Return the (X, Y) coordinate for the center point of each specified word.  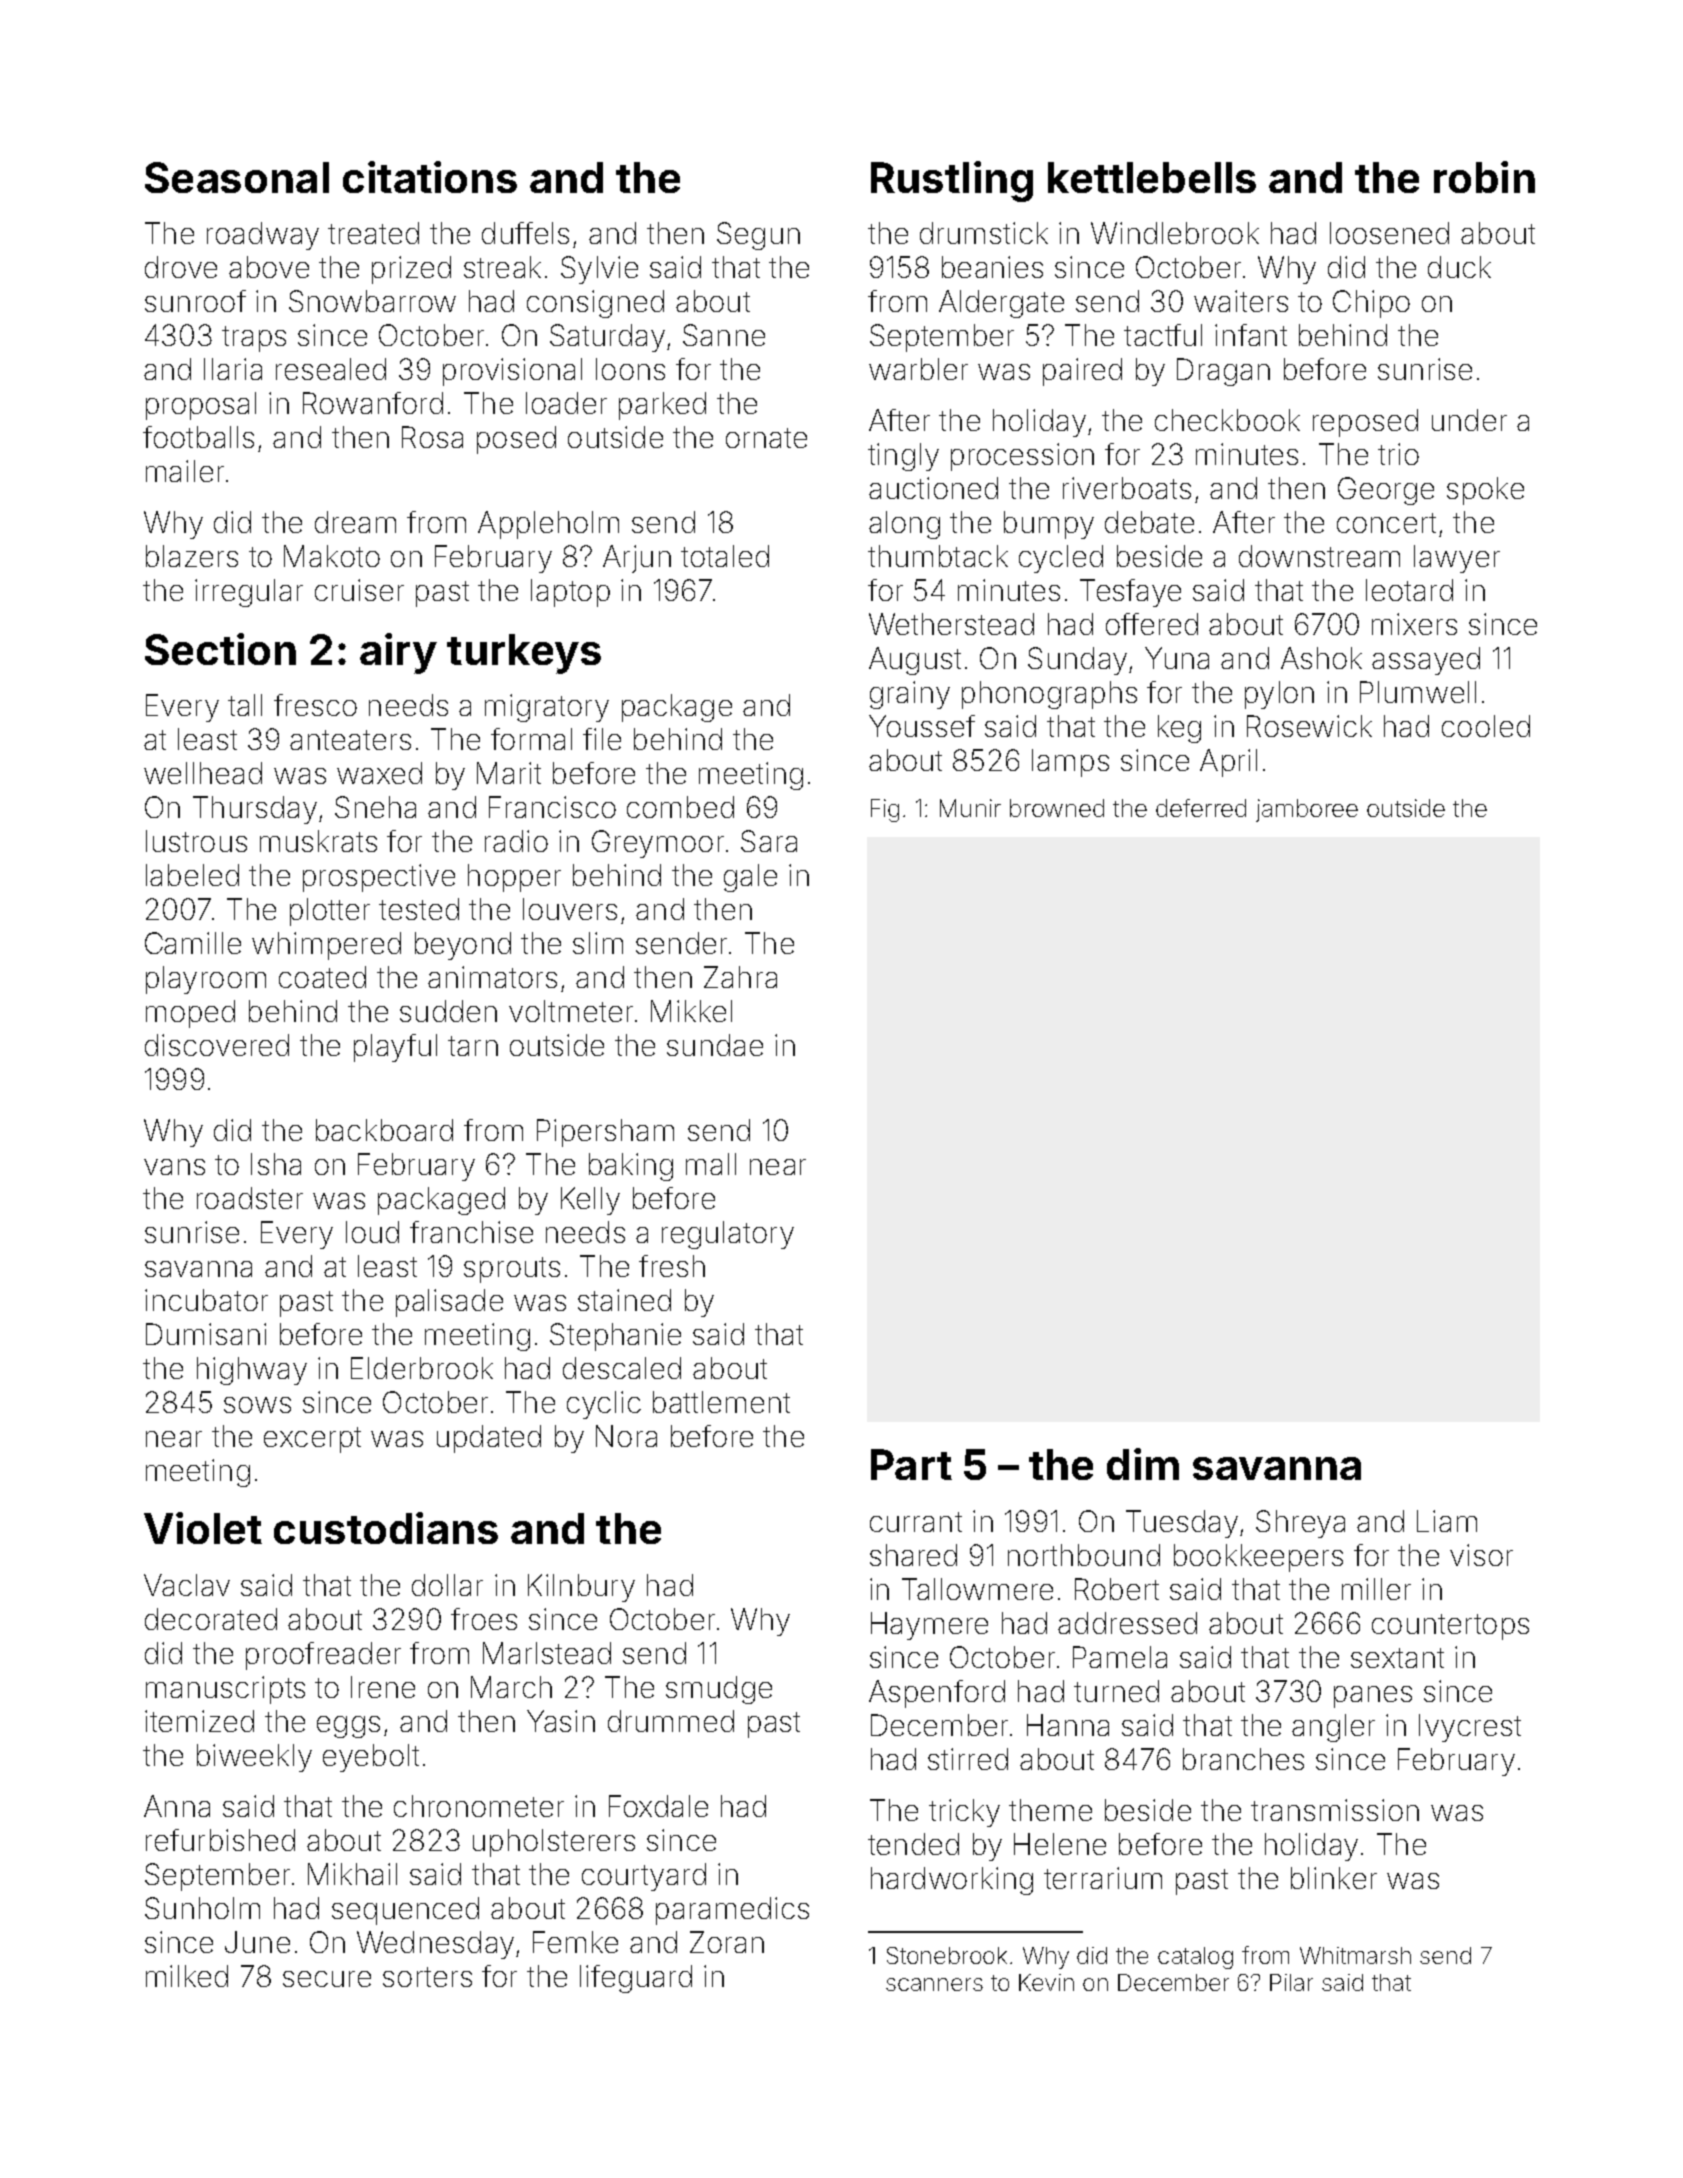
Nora (626, 1436)
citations (430, 177)
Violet (203, 1528)
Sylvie (599, 270)
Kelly (590, 1201)
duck (1459, 267)
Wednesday (435, 1945)
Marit (509, 773)
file (602, 739)
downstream (1319, 556)
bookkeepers (1258, 1558)
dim (1143, 1464)
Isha (276, 1164)
